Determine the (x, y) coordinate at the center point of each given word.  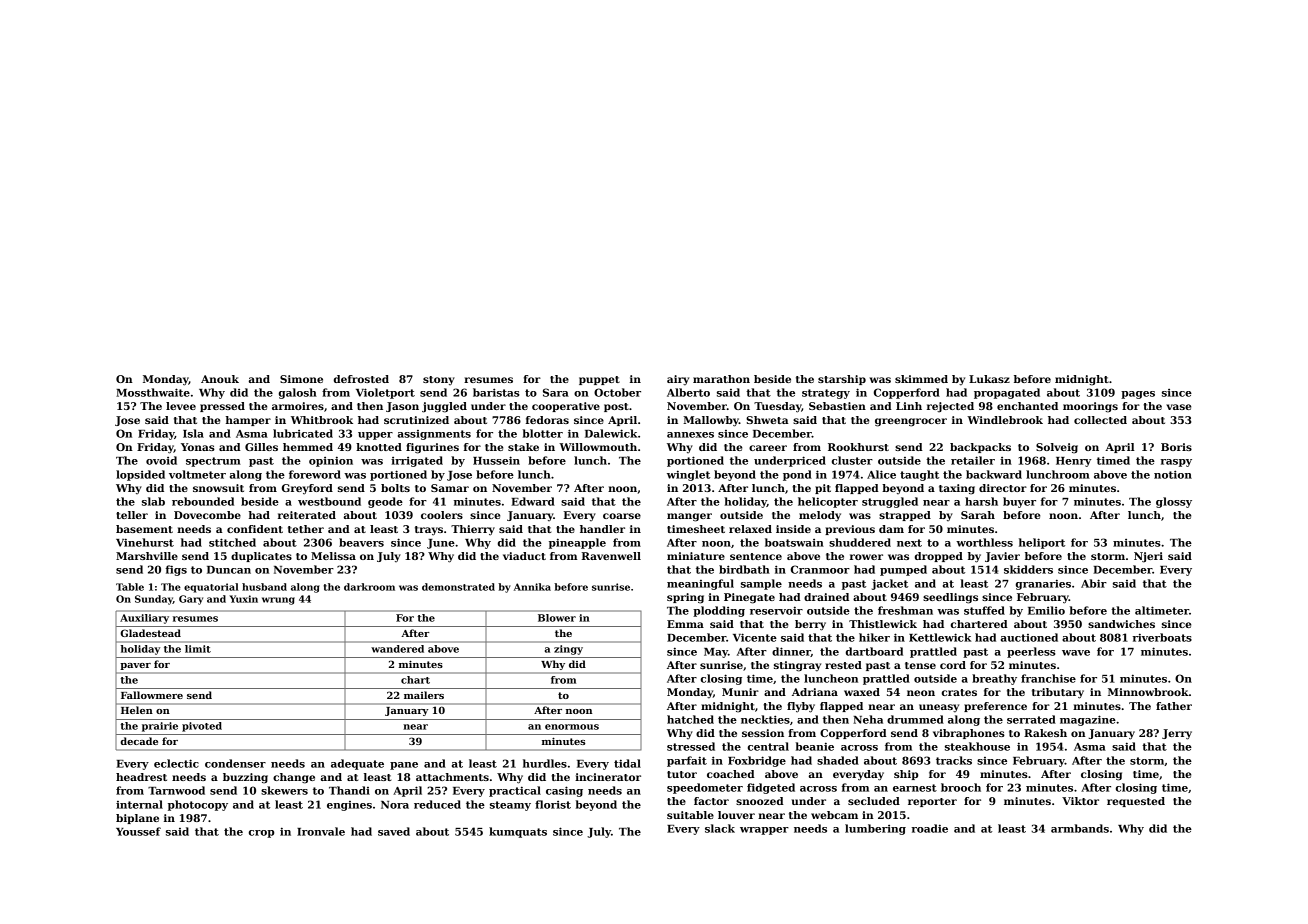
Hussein (496, 460)
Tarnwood (176, 790)
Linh (909, 406)
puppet (599, 380)
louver (736, 815)
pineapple (577, 543)
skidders (1028, 569)
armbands (1080, 828)
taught (919, 475)
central (768, 746)
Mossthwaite (153, 392)
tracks (954, 760)
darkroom (369, 587)
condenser (235, 763)
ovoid (161, 460)
